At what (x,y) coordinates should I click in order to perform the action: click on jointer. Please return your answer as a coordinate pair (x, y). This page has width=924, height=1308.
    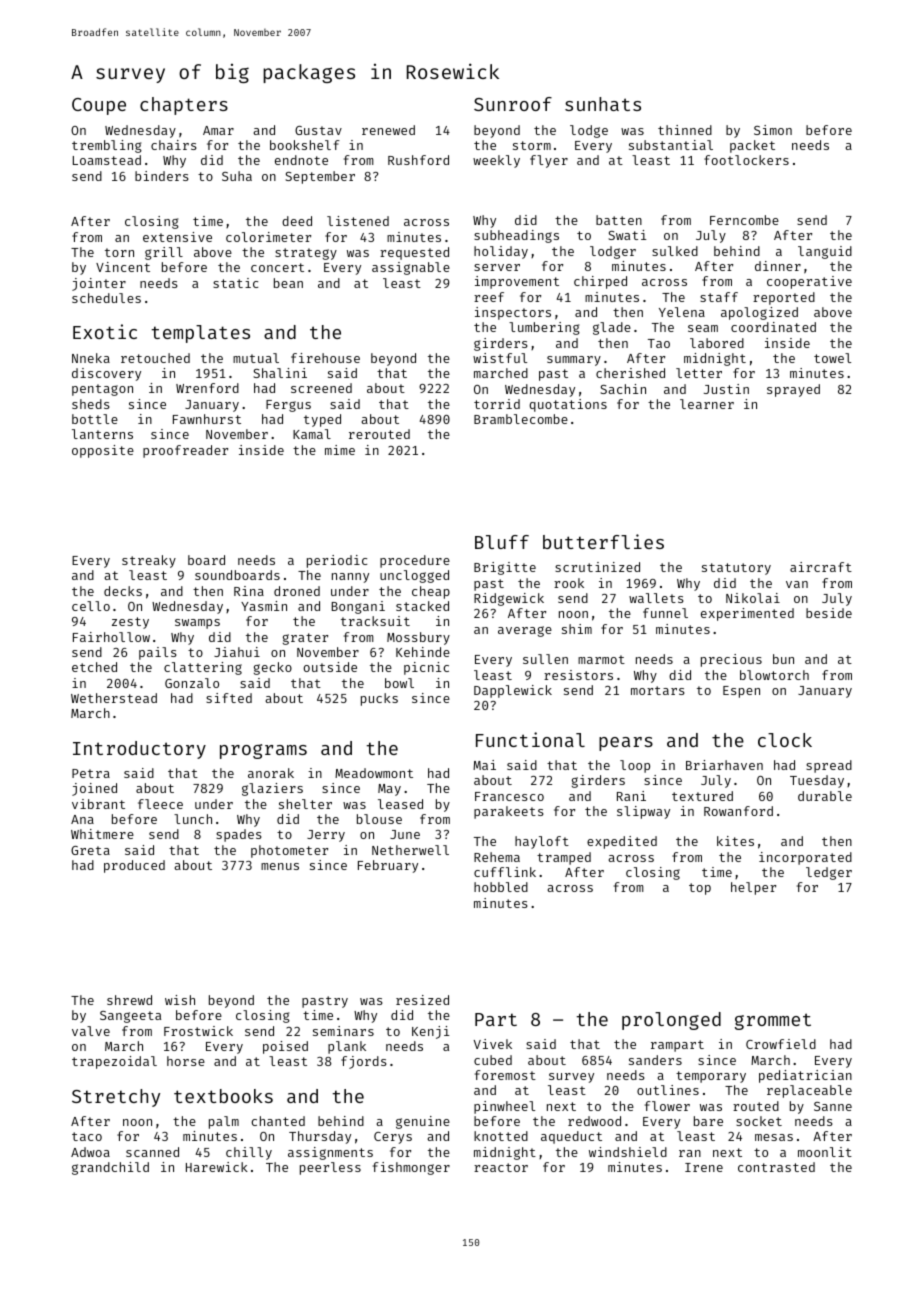
    Looking at the image, I should click on (99, 284).
